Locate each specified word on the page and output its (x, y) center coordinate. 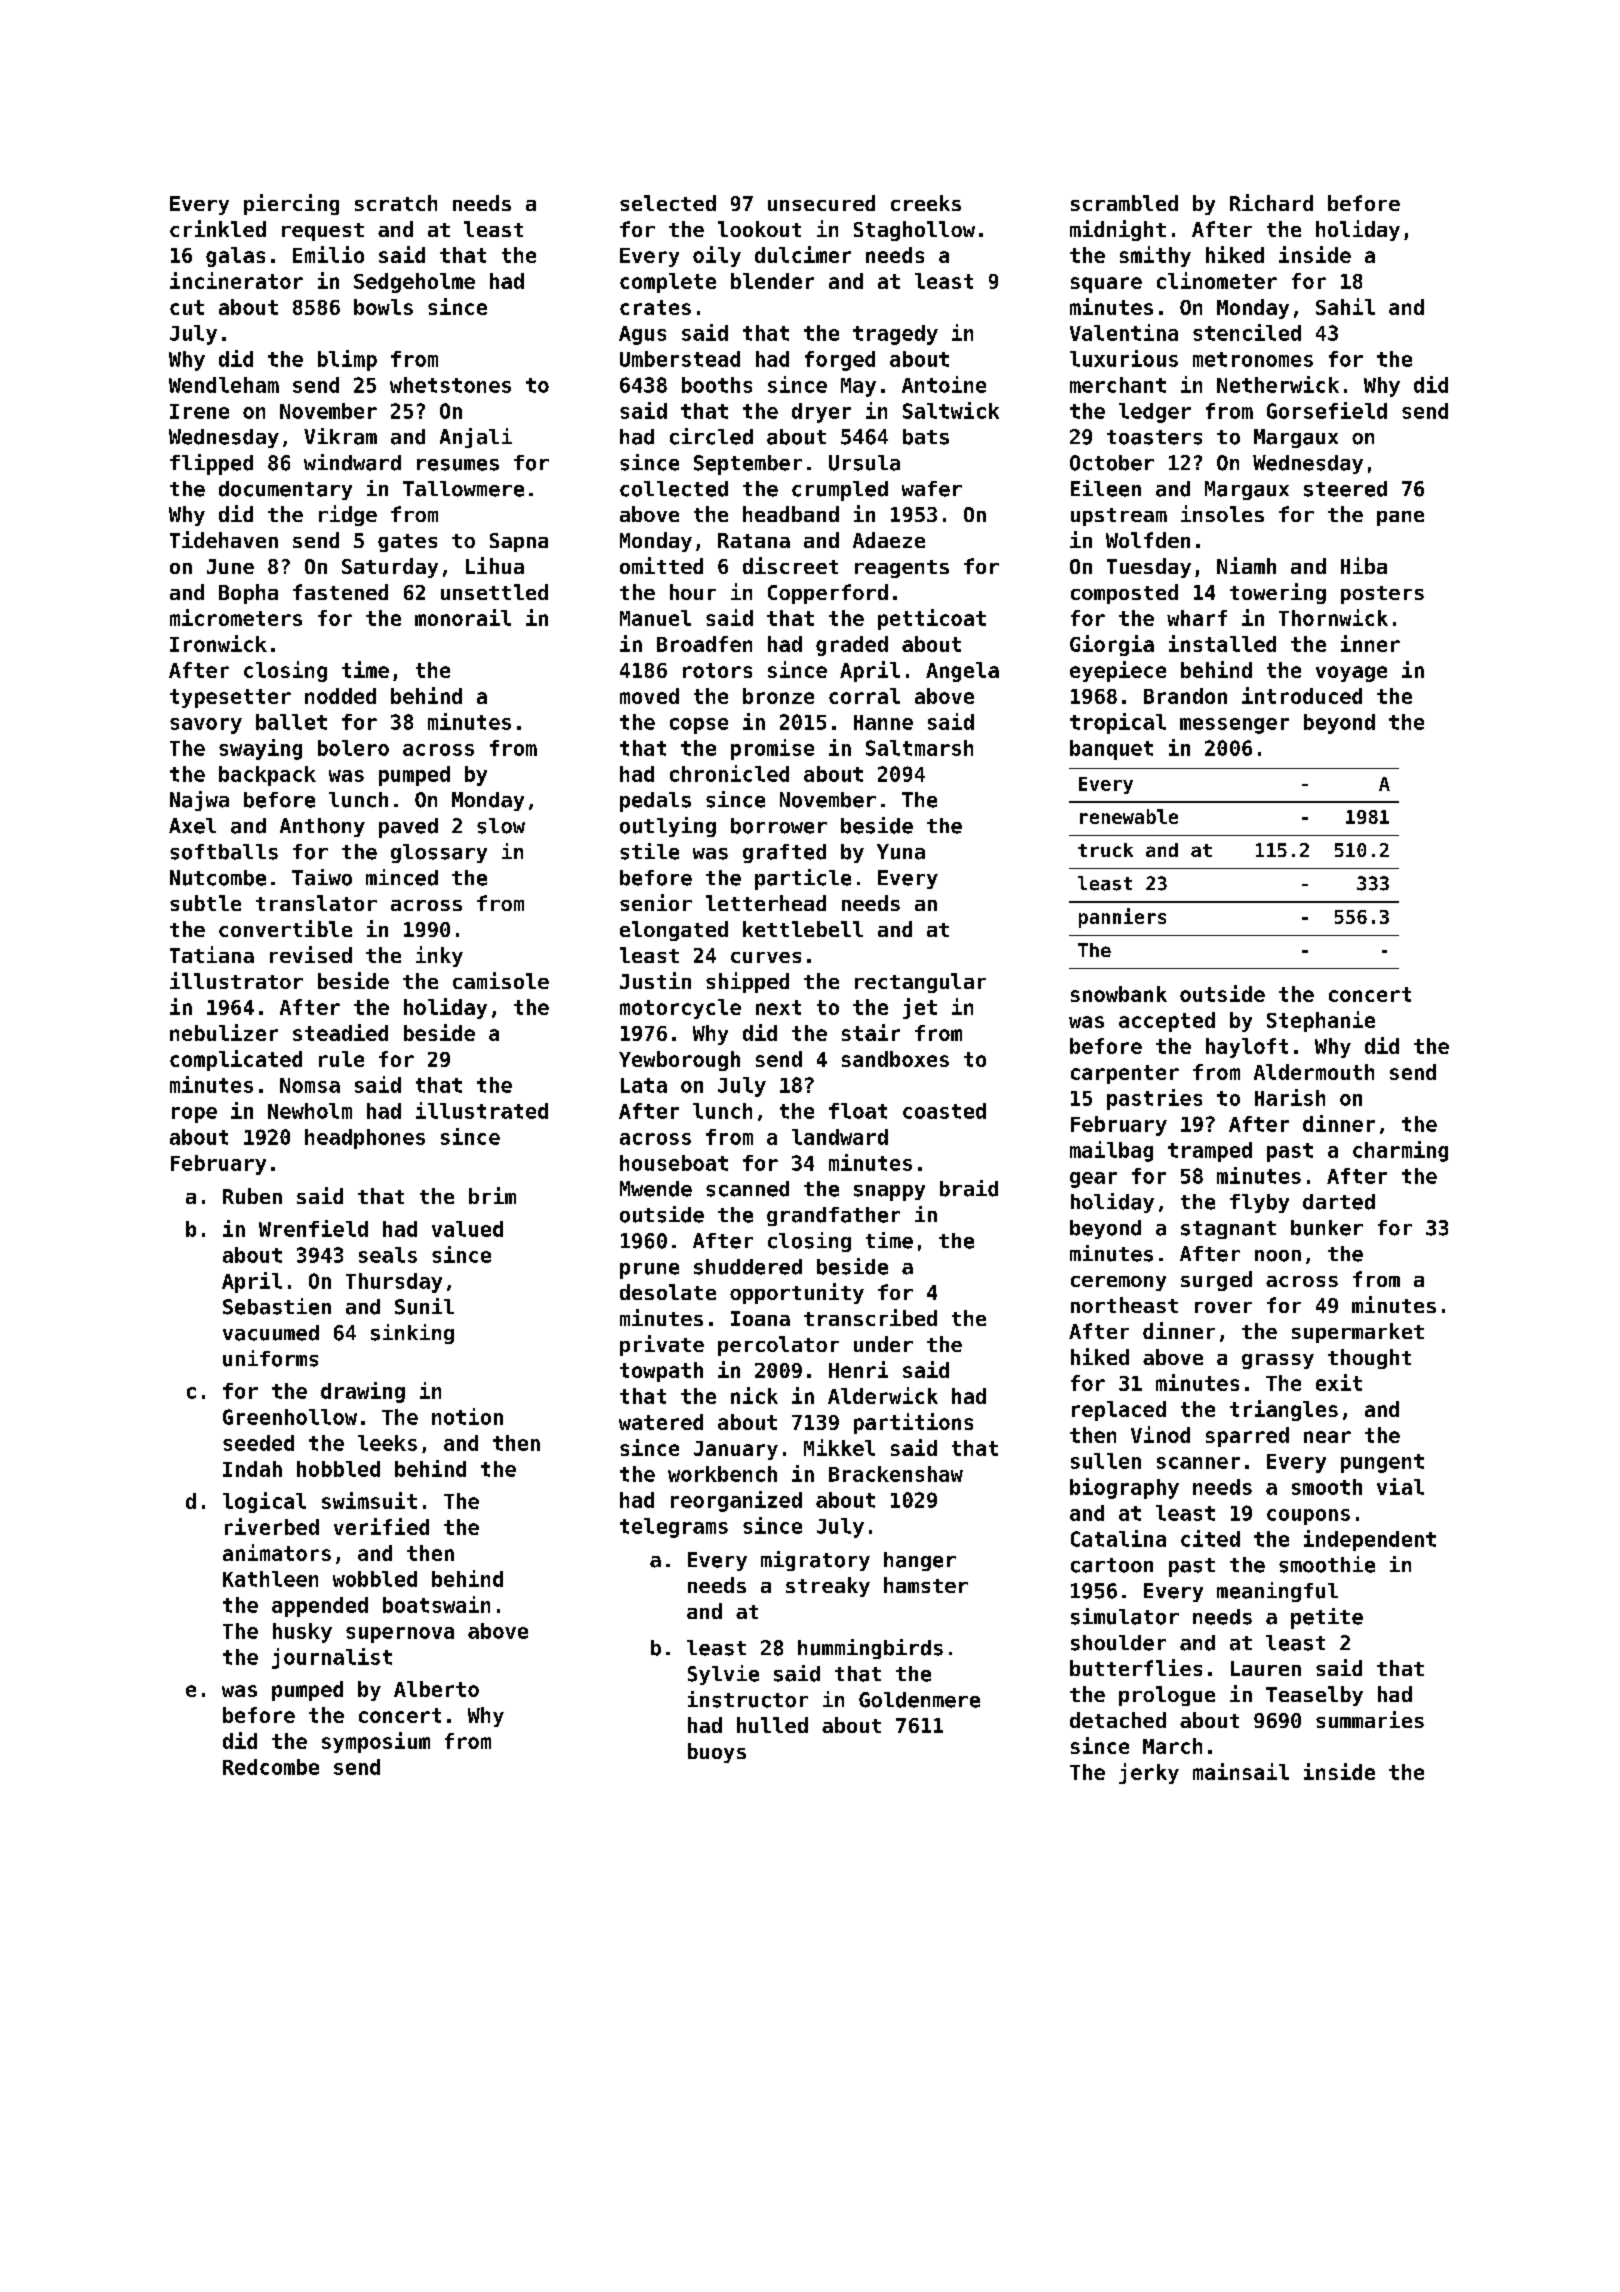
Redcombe (271, 1767)
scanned (747, 1189)
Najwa (199, 801)
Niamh (1246, 565)
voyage (1351, 674)
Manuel (655, 618)
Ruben (252, 1196)
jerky (1149, 1773)
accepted (1167, 1022)
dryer (821, 413)
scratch (396, 203)
